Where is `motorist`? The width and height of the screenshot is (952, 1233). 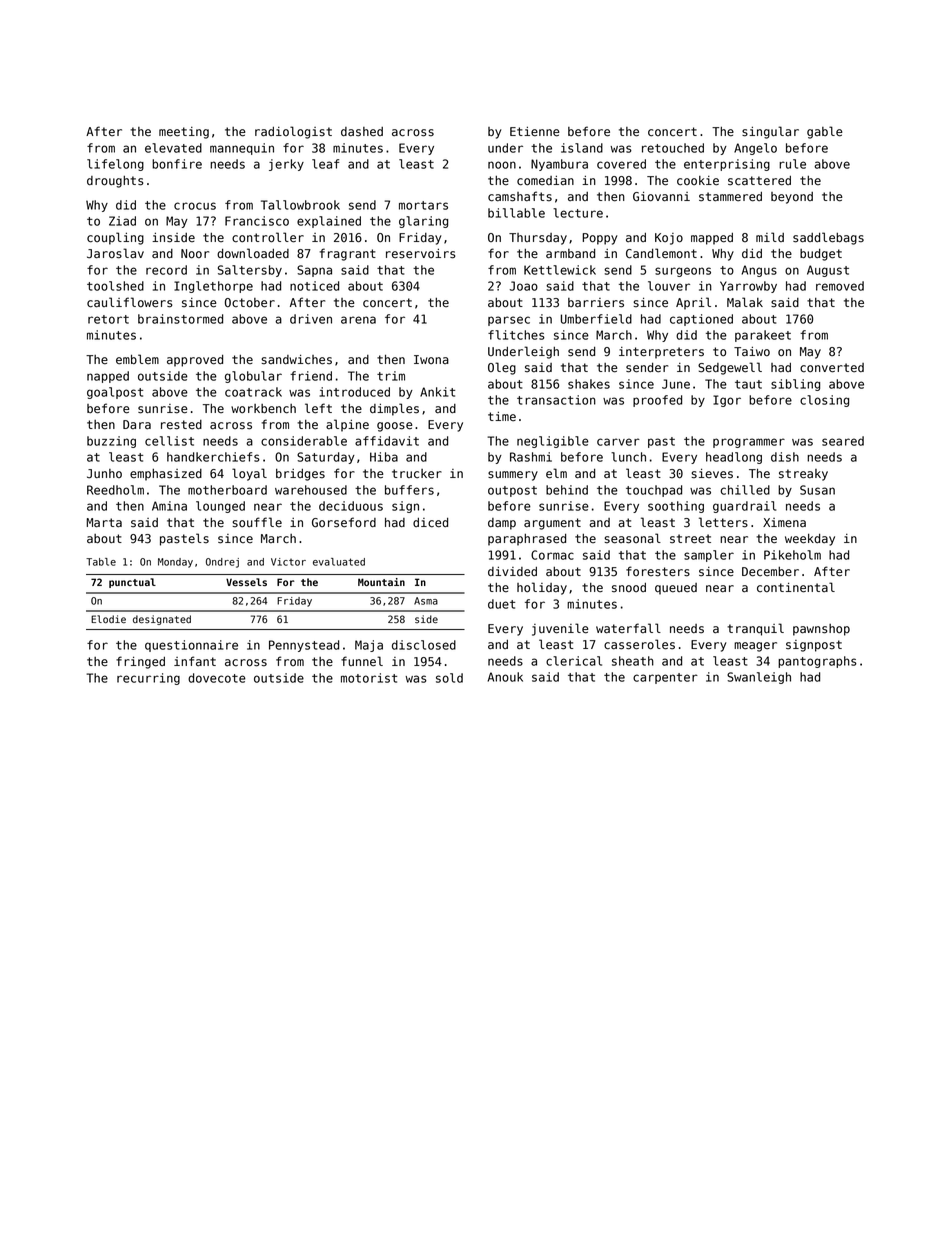 motorist is located at coordinates (369, 678).
